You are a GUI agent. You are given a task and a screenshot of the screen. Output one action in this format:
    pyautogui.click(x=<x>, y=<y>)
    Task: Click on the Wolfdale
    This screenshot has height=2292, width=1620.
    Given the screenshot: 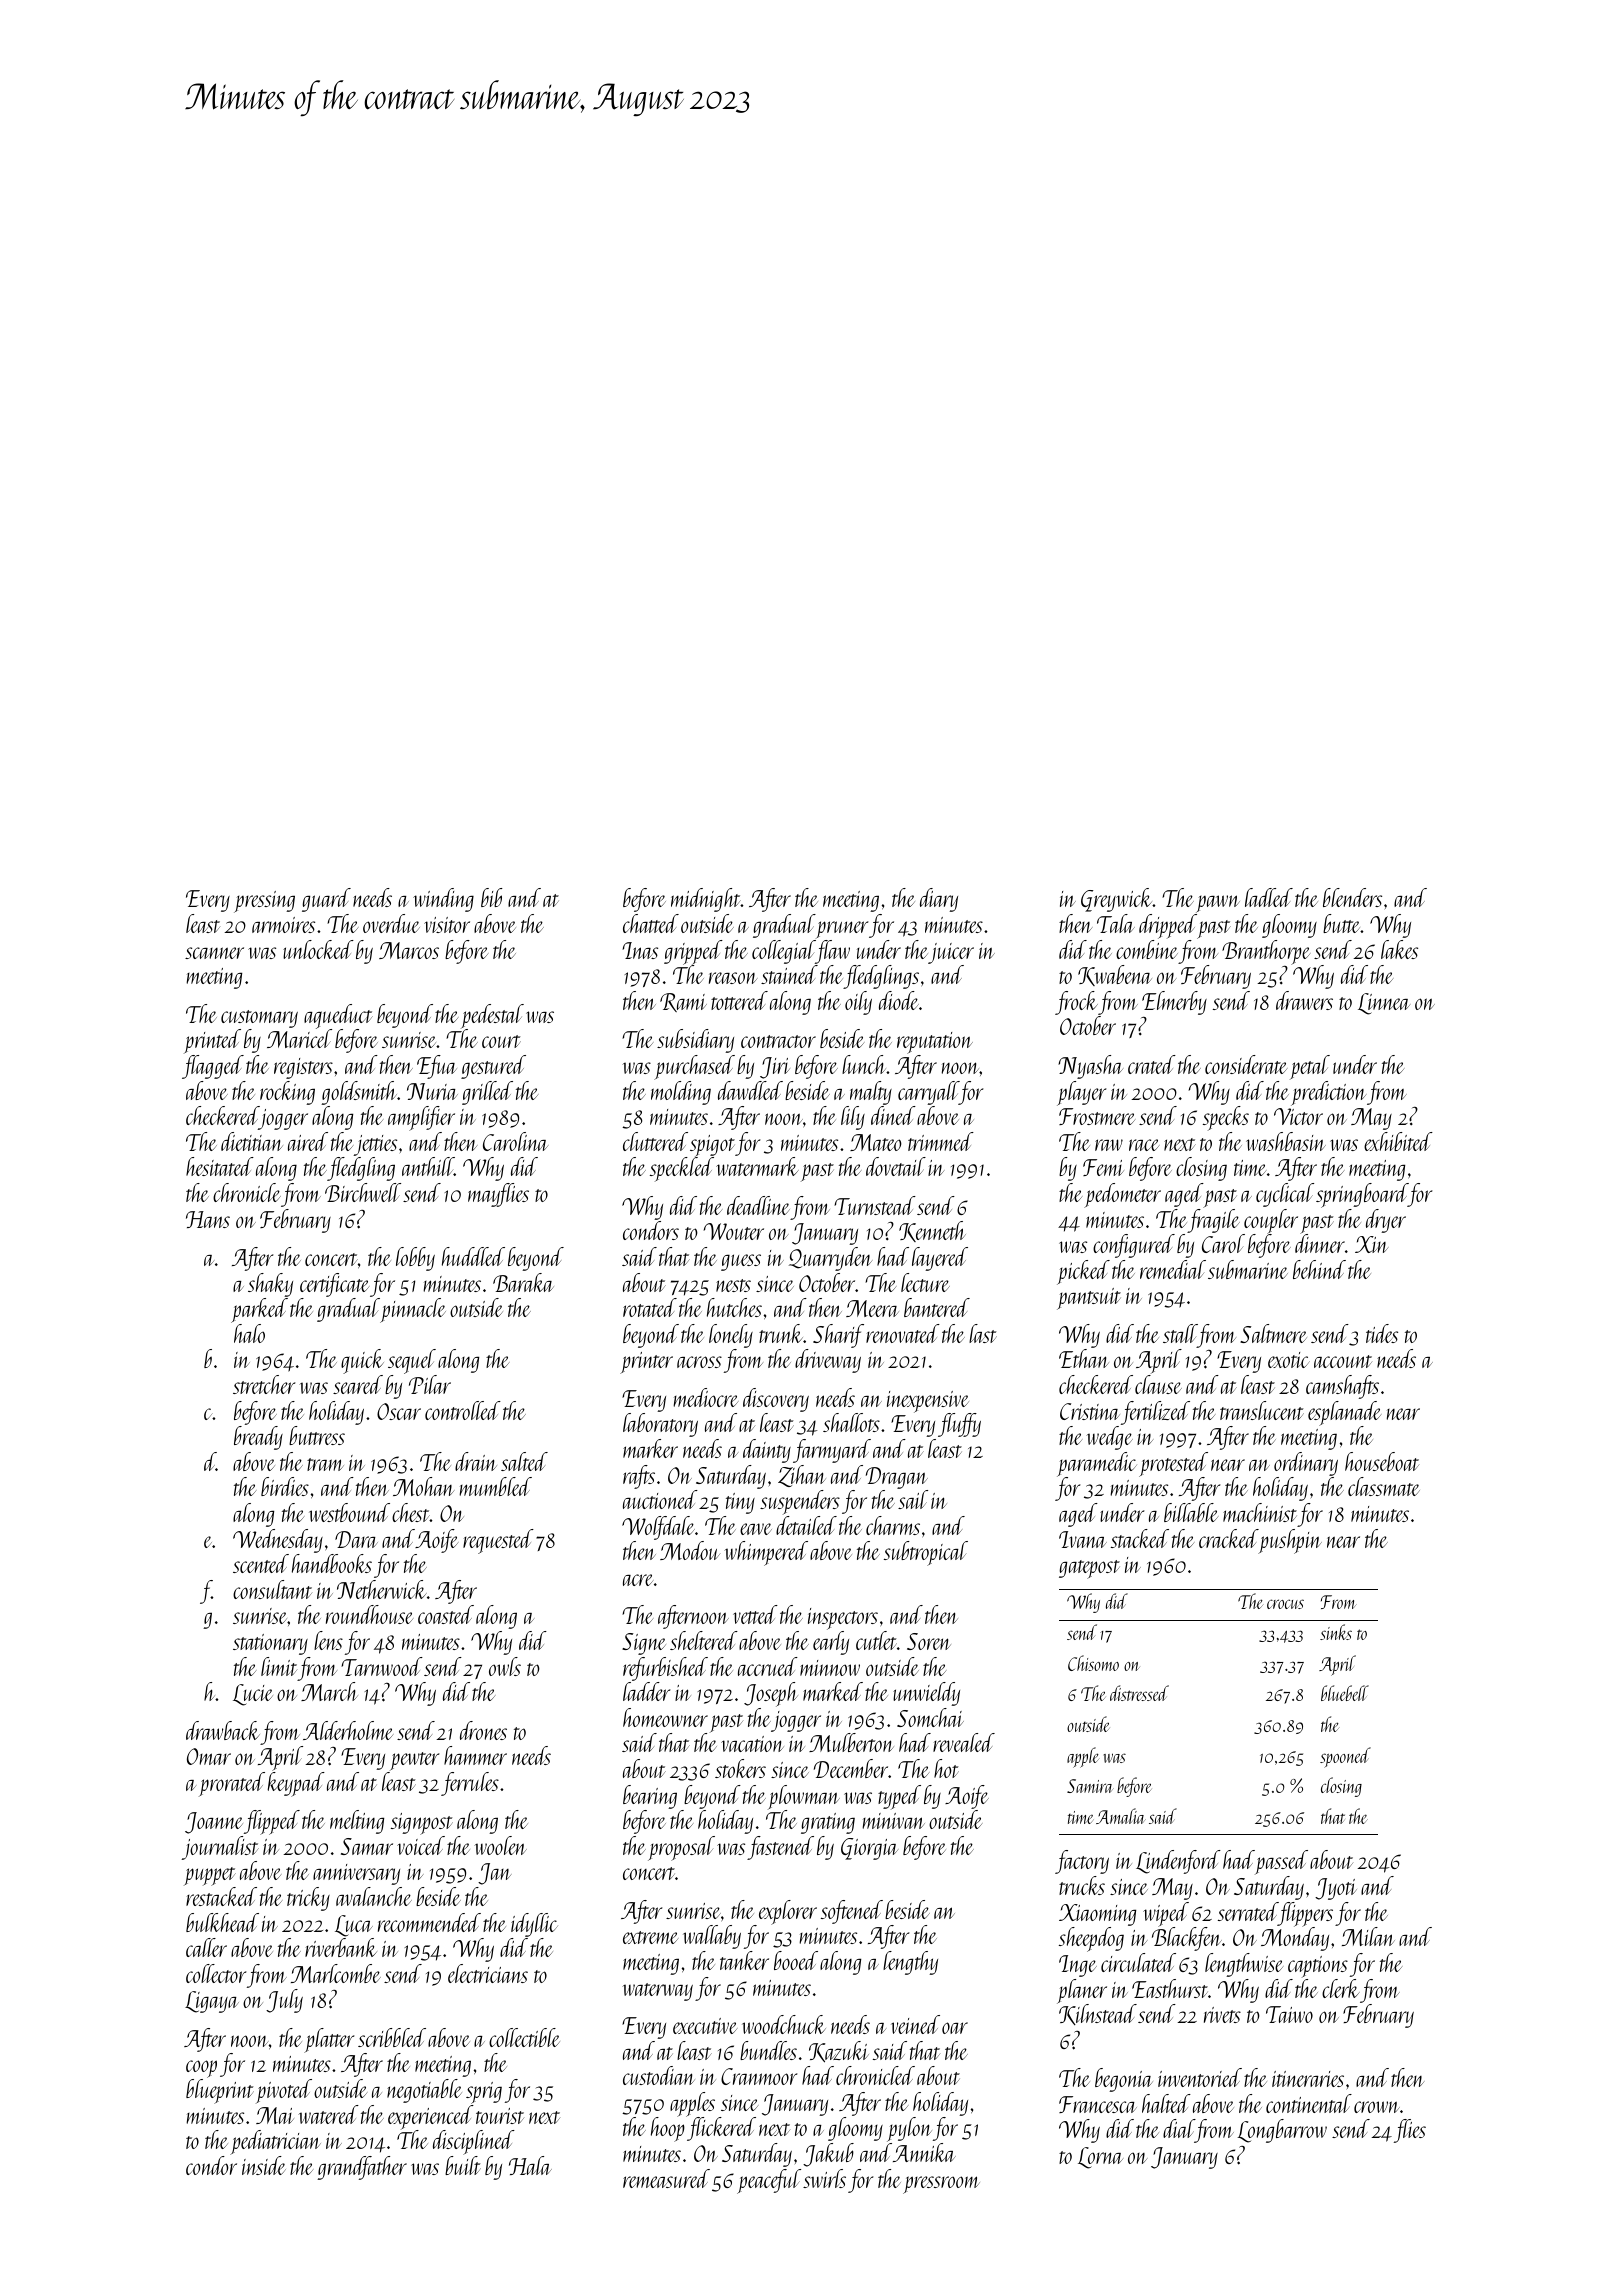 What is the action you would take?
    pyautogui.click(x=658, y=1528)
